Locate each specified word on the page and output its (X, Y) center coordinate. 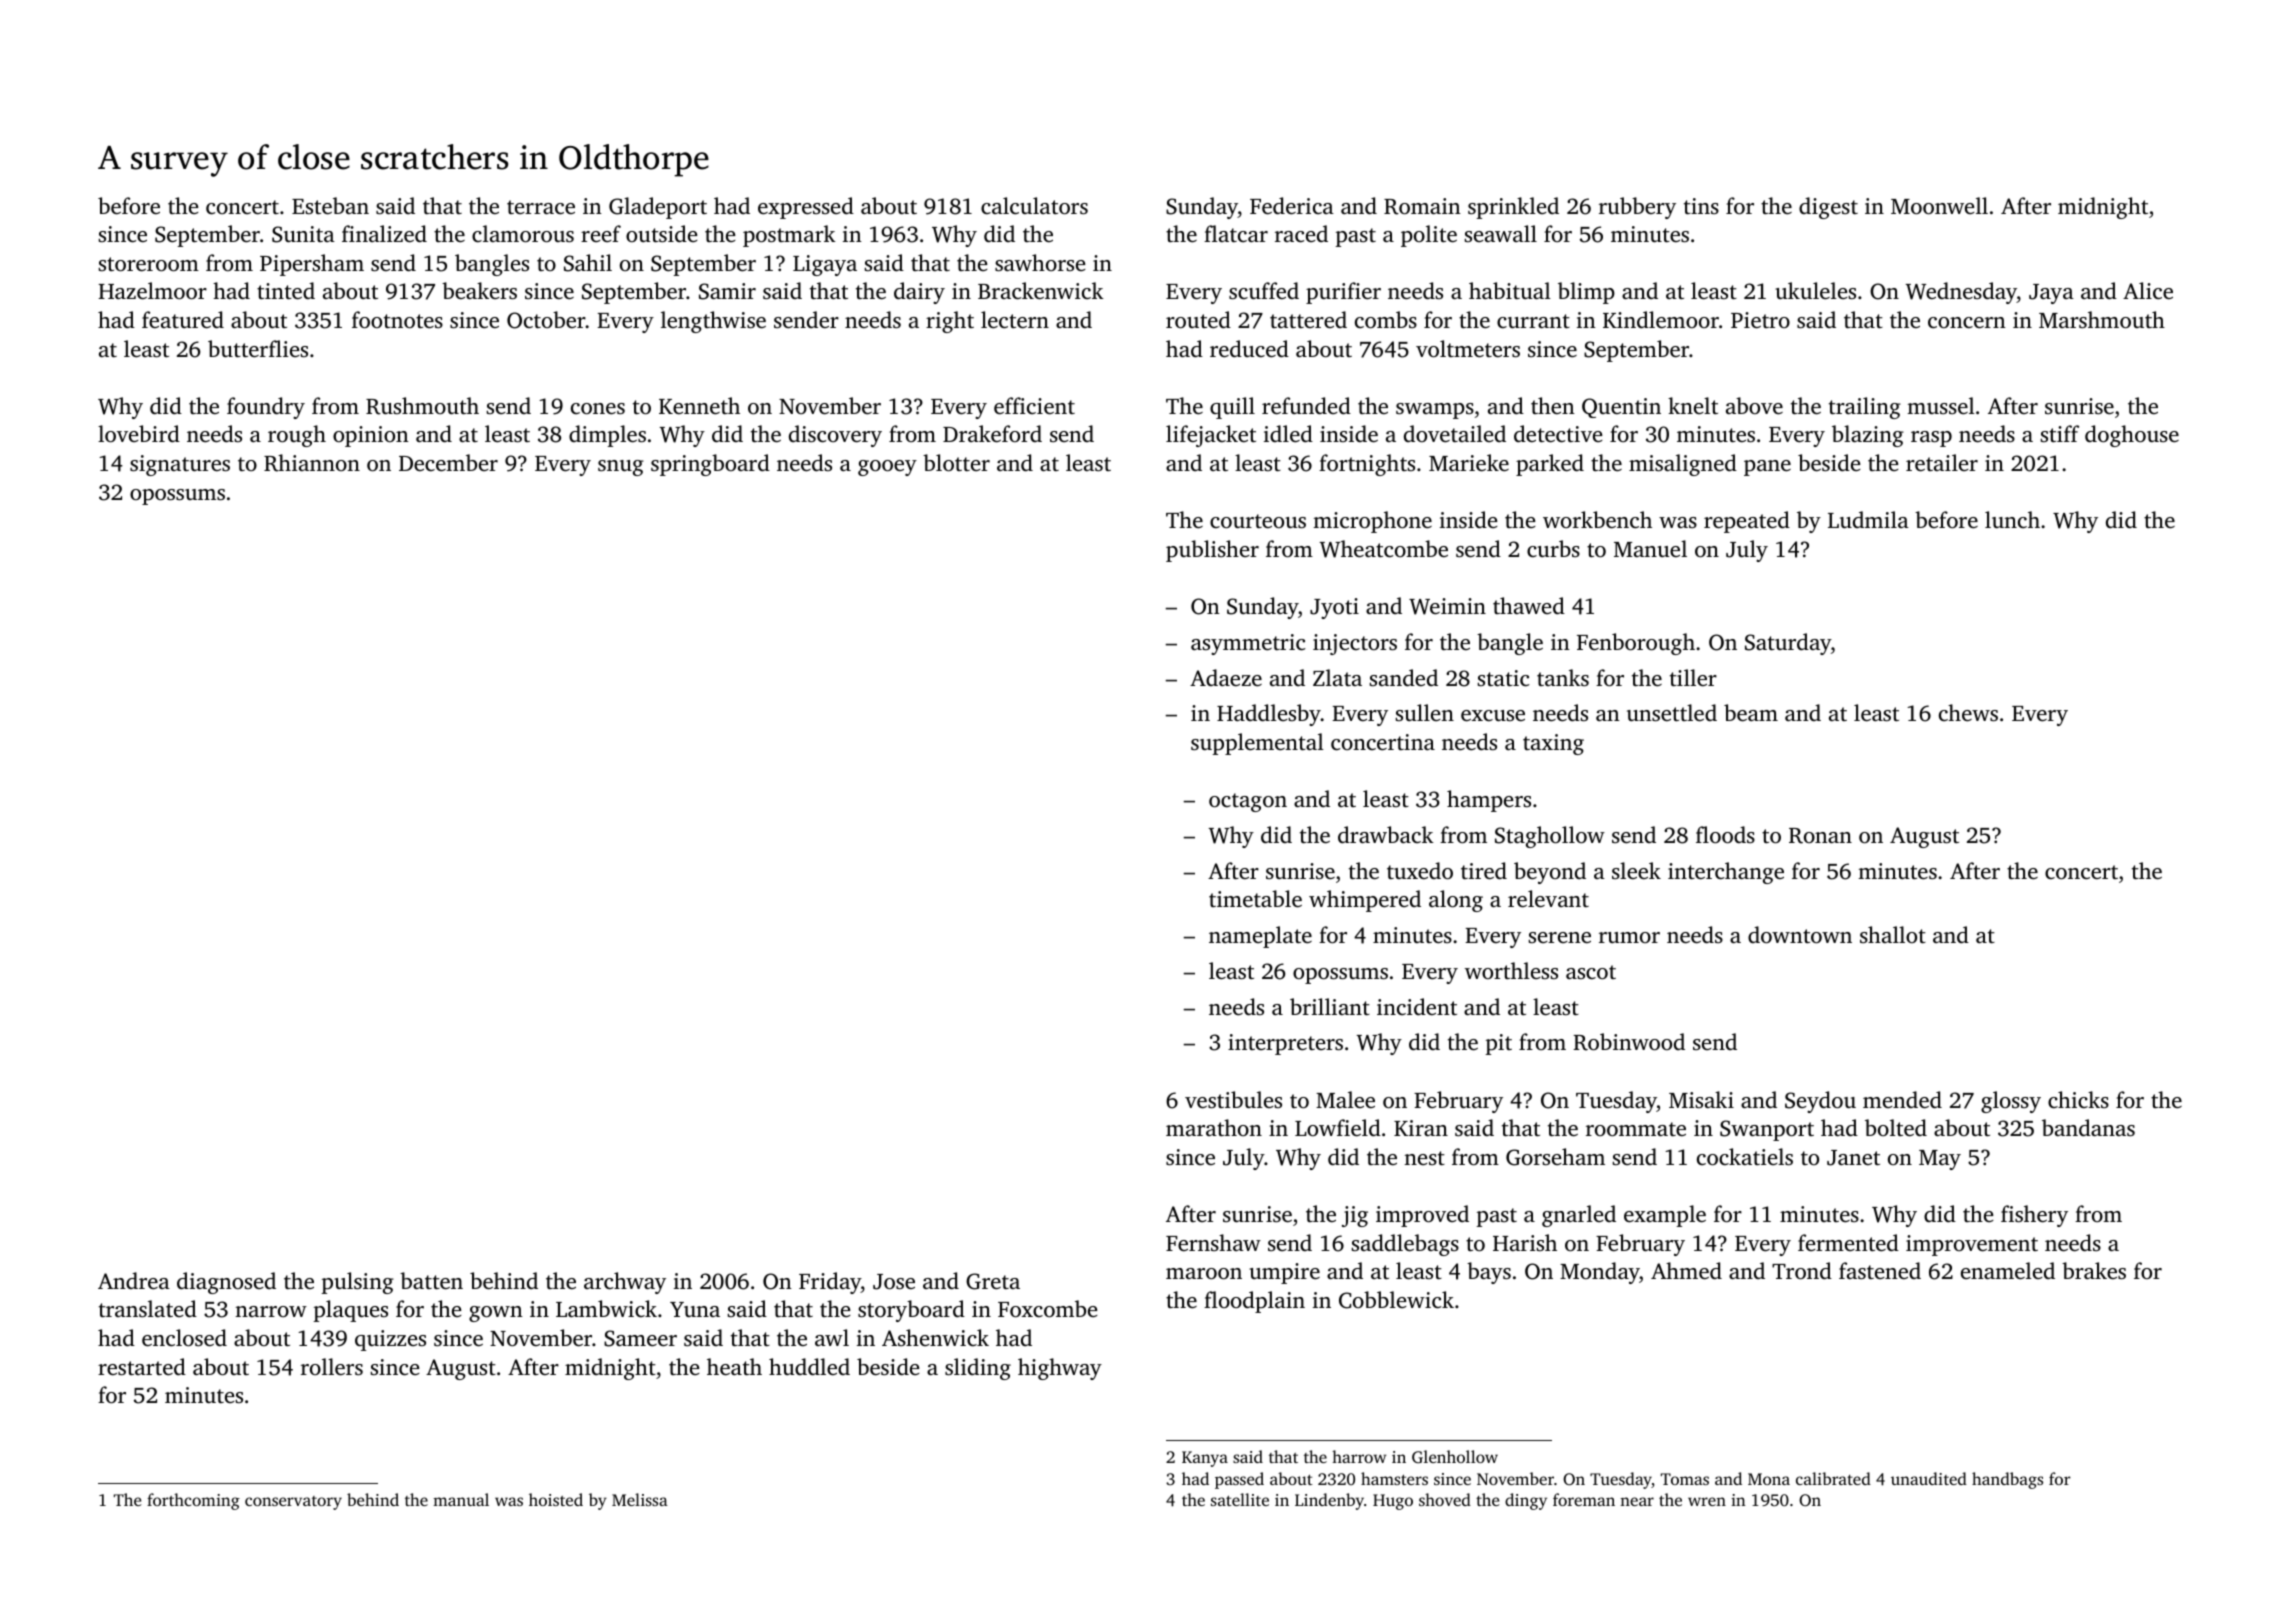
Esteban (330, 206)
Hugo (1393, 1502)
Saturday (1788, 644)
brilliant (1330, 1006)
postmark (789, 236)
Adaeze (1226, 678)
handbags (2007, 1480)
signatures (180, 465)
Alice (2148, 291)
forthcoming (193, 1501)
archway (625, 1283)
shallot (1893, 934)
